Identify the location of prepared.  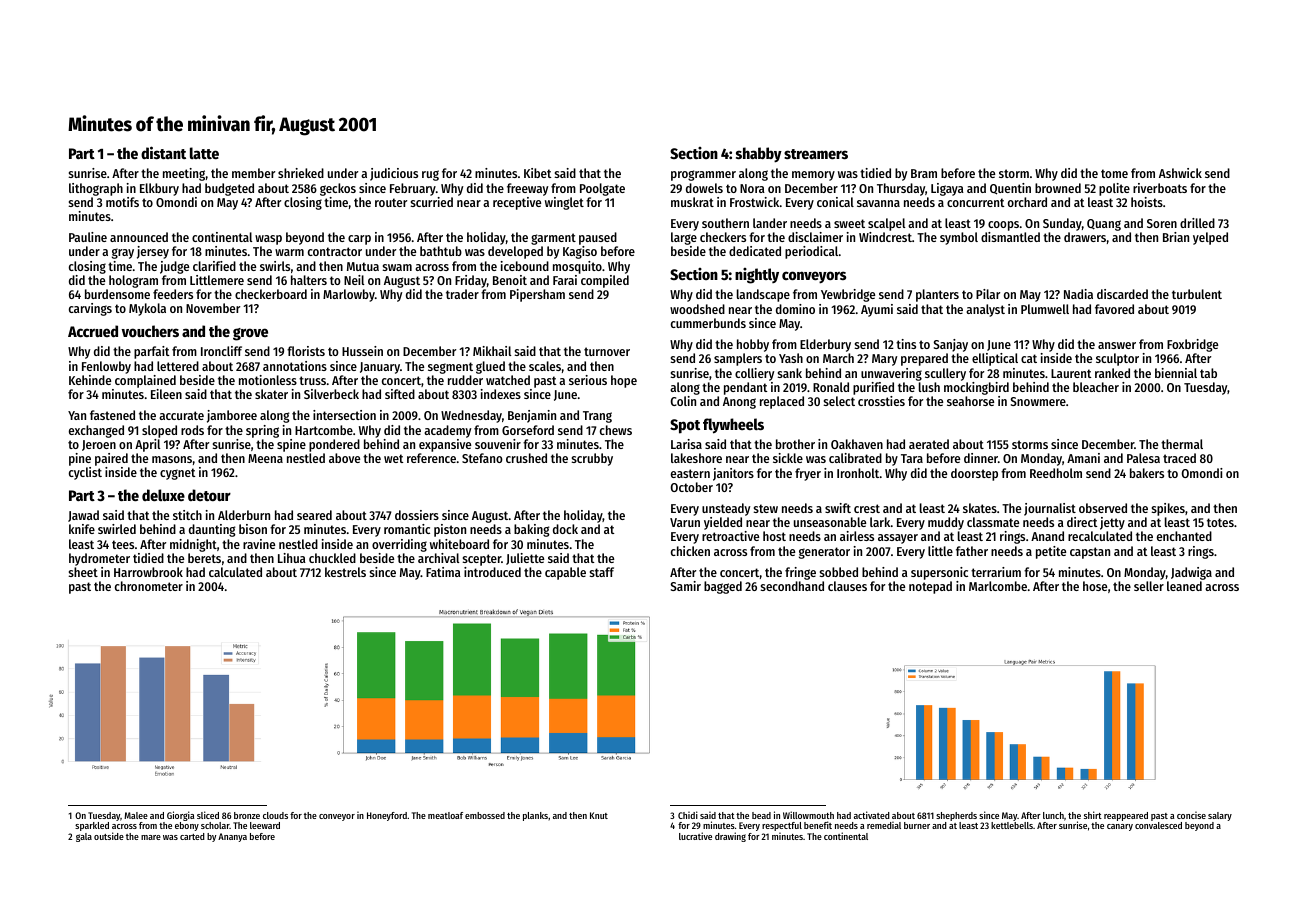
(924, 359).
